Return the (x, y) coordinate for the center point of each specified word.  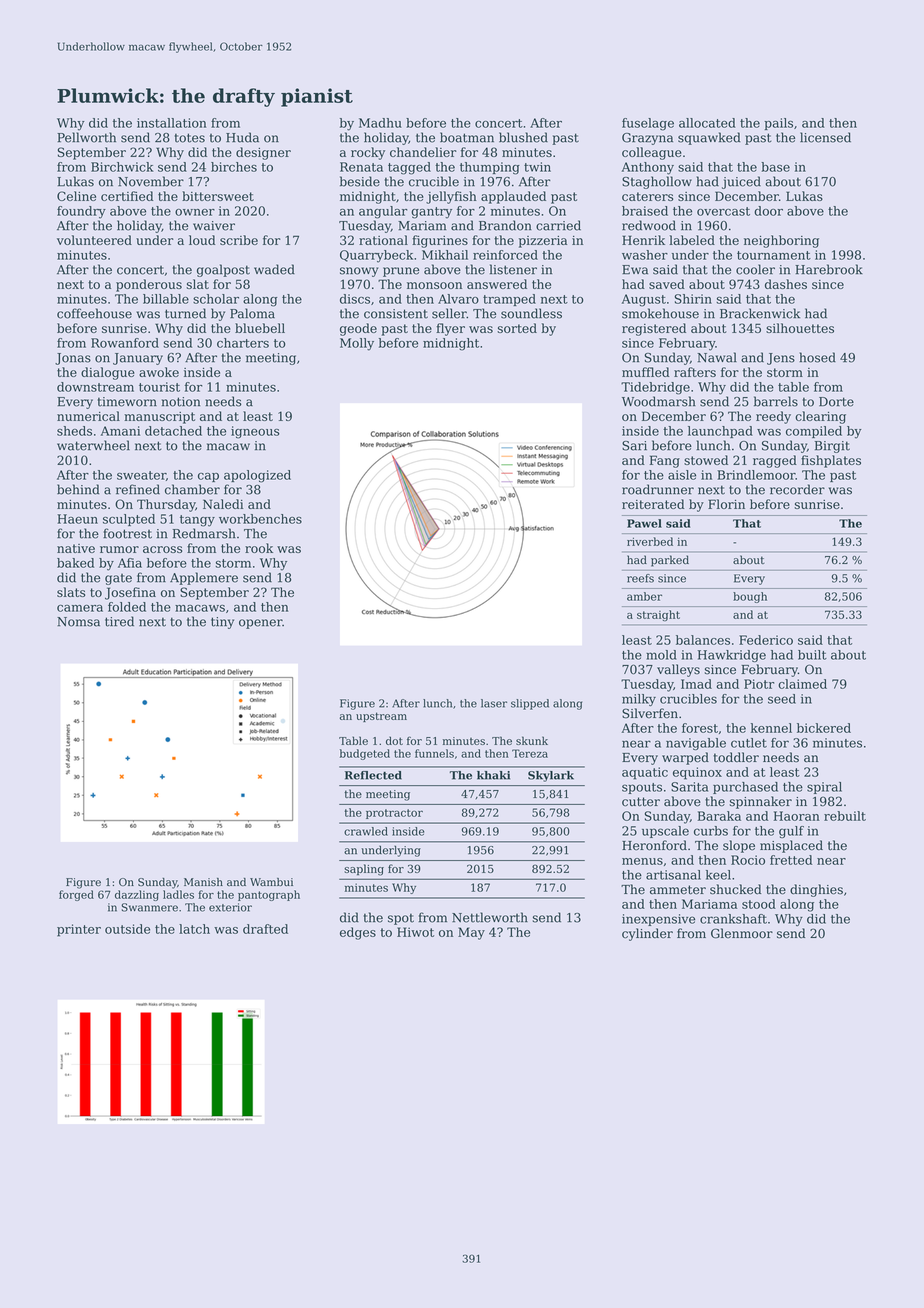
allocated (707, 123)
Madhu (380, 123)
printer (79, 930)
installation (172, 123)
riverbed (650, 541)
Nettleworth (490, 917)
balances (703, 640)
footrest (127, 533)
